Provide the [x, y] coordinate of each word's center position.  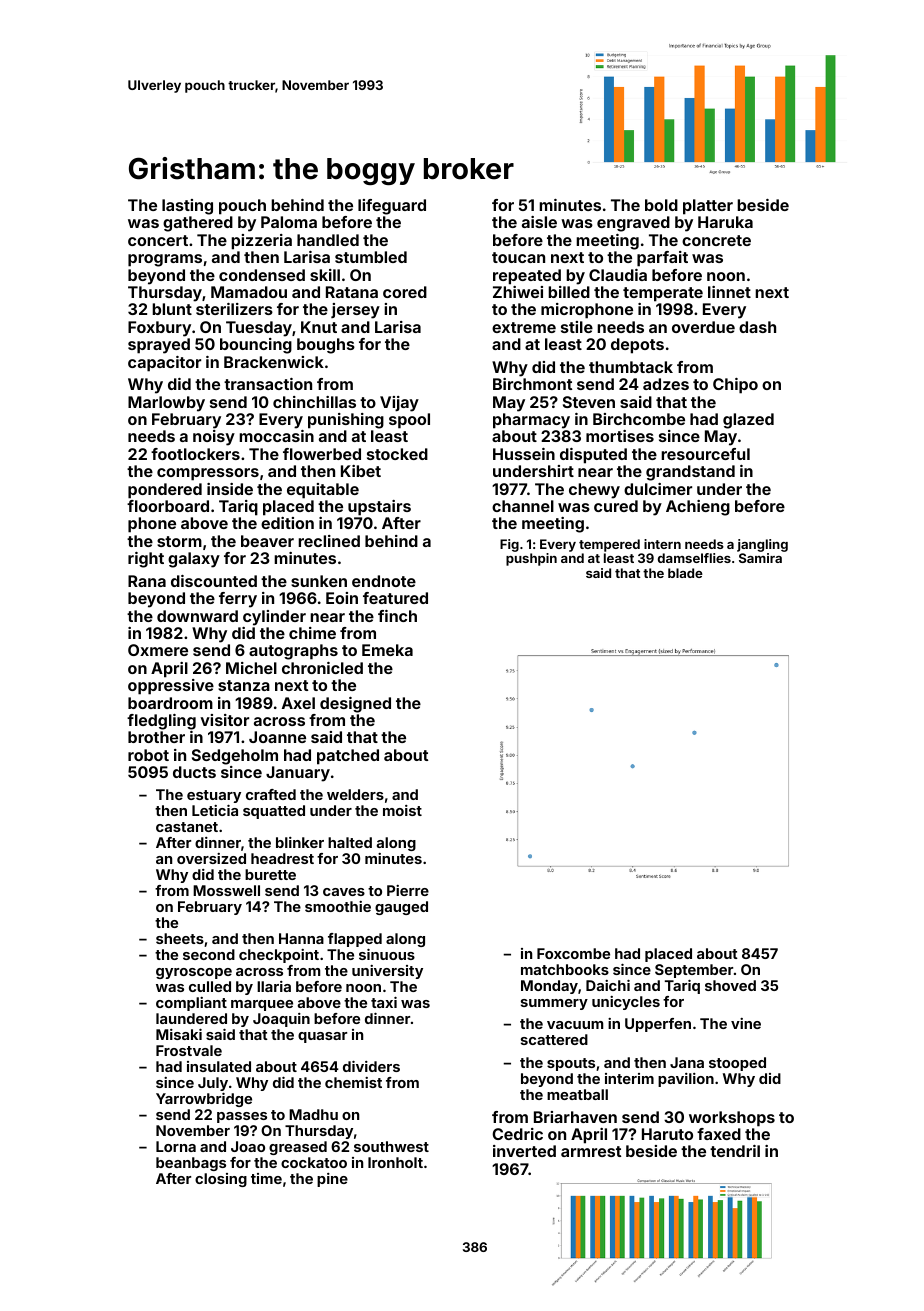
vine [746, 1023]
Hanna [301, 938]
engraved [633, 224]
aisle [539, 222]
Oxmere [158, 650]
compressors [208, 474]
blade [685, 573]
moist [402, 810]
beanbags [191, 1164]
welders [355, 794]
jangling [762, 545]
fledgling [161, 722]
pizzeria [261, 242]
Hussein [524, 454]
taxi [384, 1002]
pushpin [531, 559]
